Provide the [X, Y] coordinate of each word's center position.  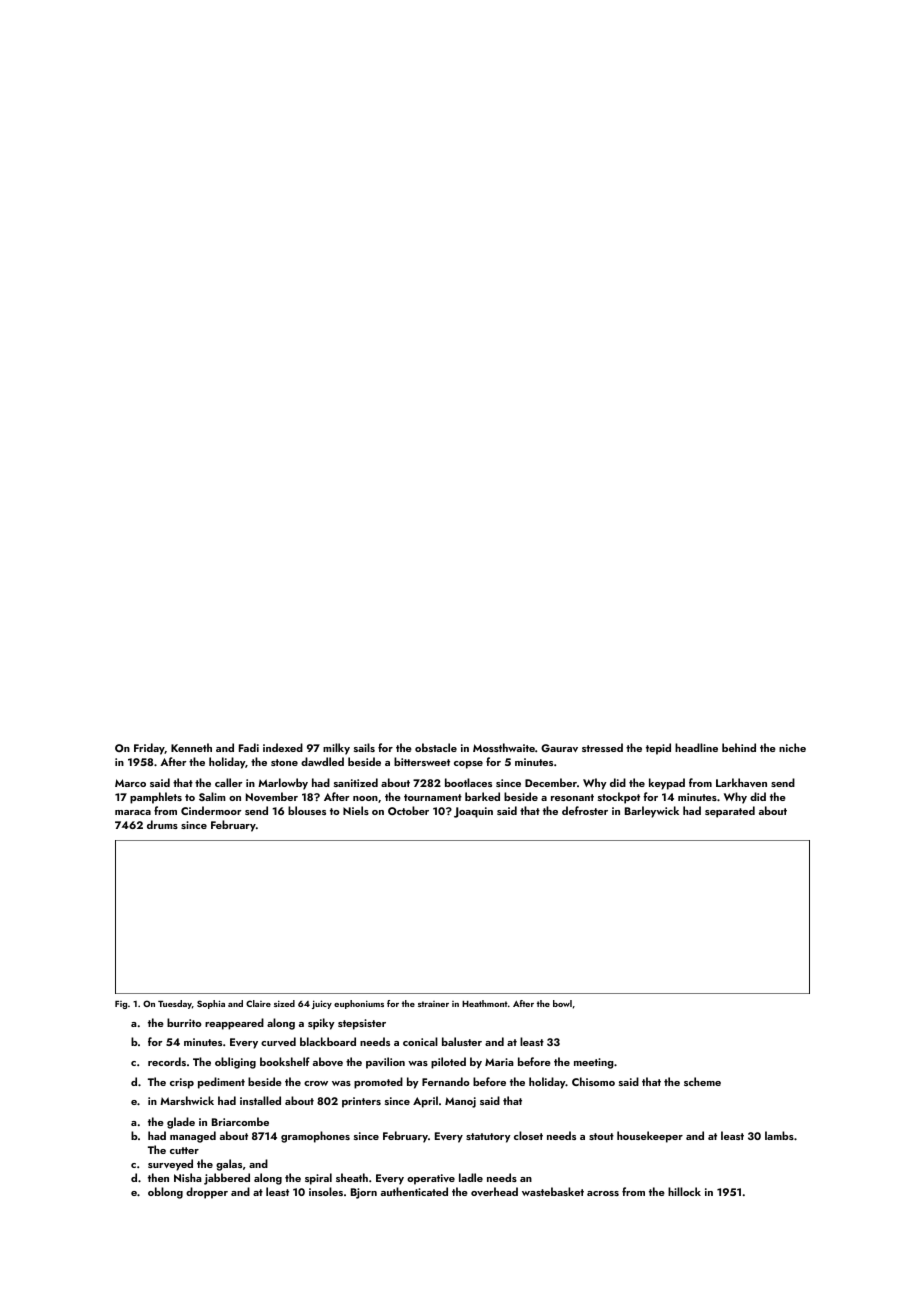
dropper [207, 1193]
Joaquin [473, 812]
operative [431, 1179]
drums [162, 824]
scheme [702, 1081]
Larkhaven [741, 782]
